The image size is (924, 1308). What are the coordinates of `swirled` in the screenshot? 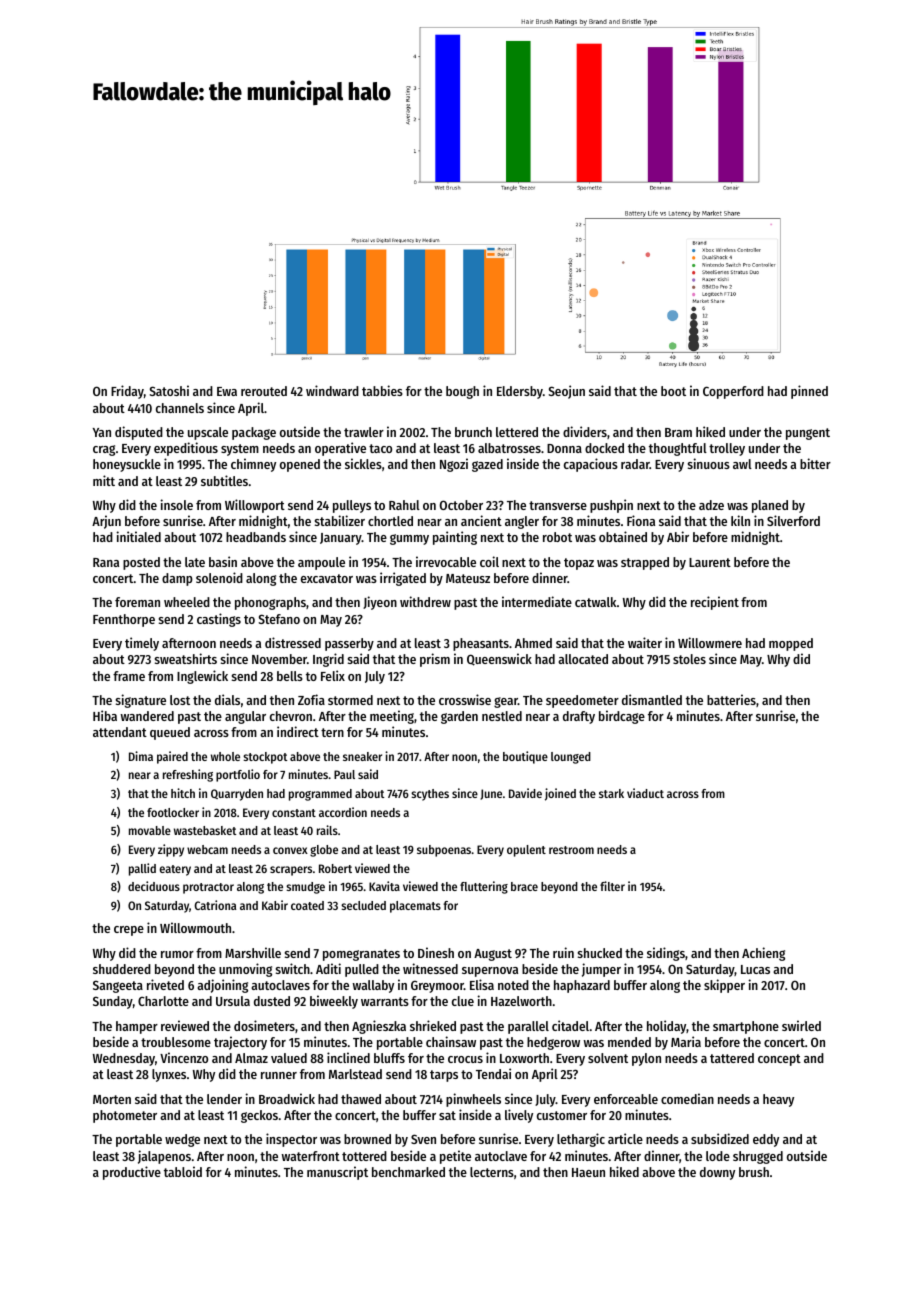 It's located at (801, 1025).
